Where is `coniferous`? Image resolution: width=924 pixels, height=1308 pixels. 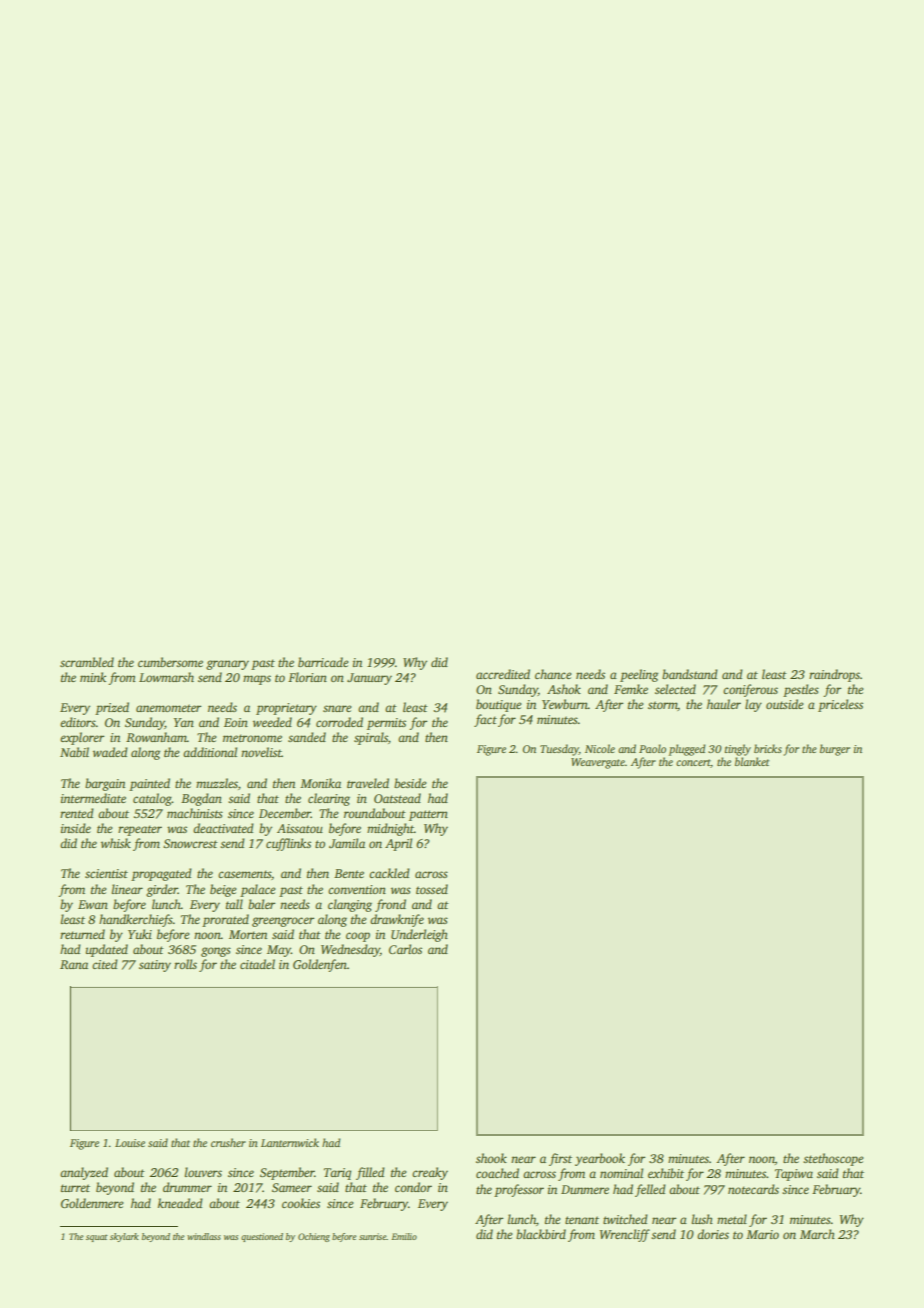
coniferous is located at coordinates (750, 690).
